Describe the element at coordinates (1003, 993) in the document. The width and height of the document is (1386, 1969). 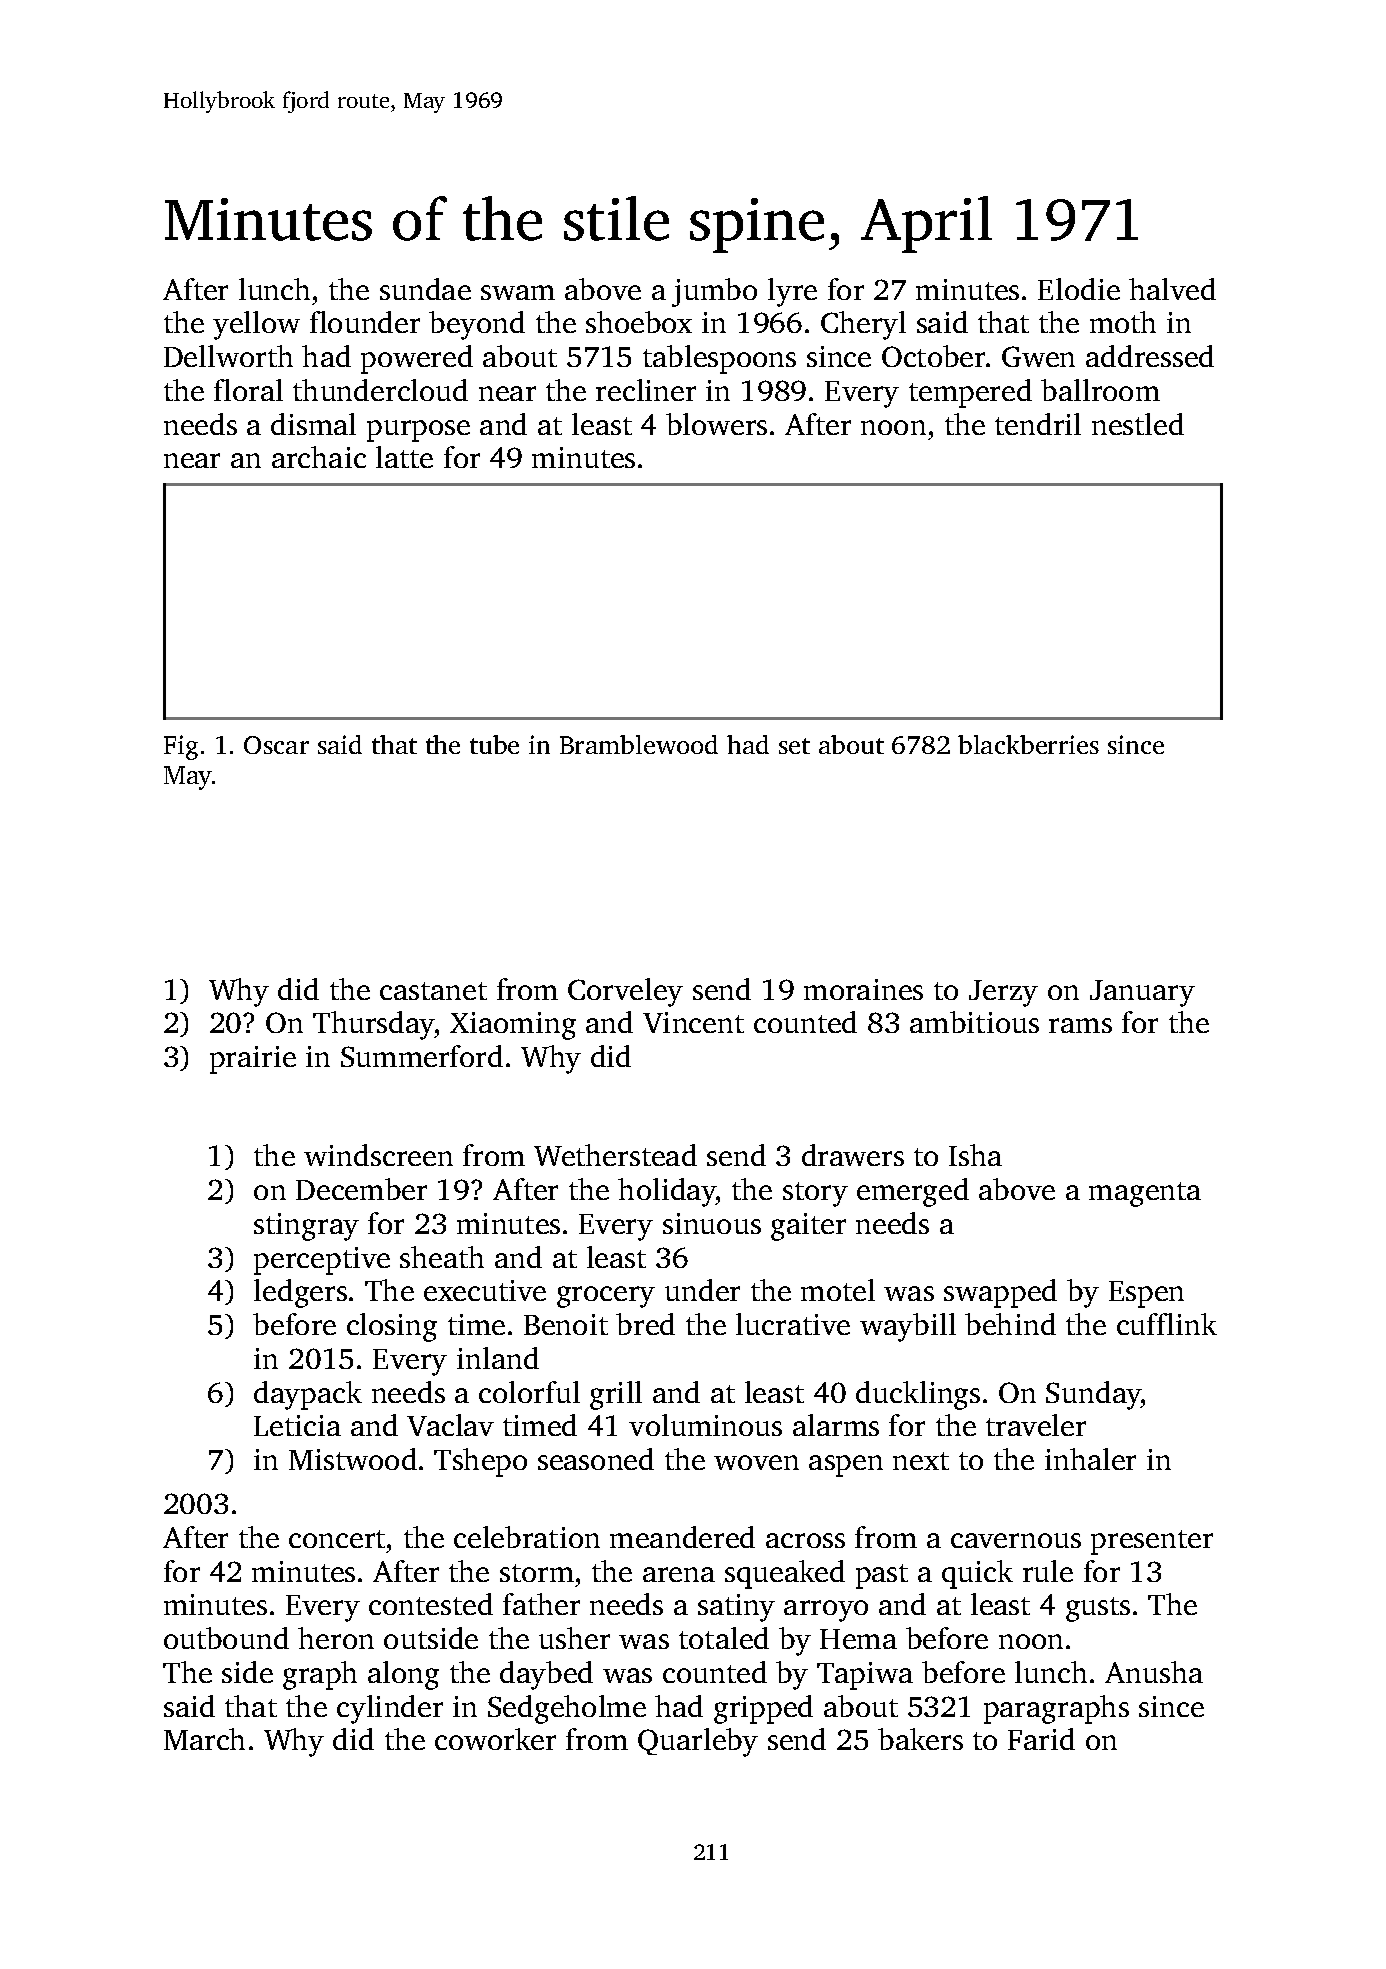
I see `Jerzy` at that location.
